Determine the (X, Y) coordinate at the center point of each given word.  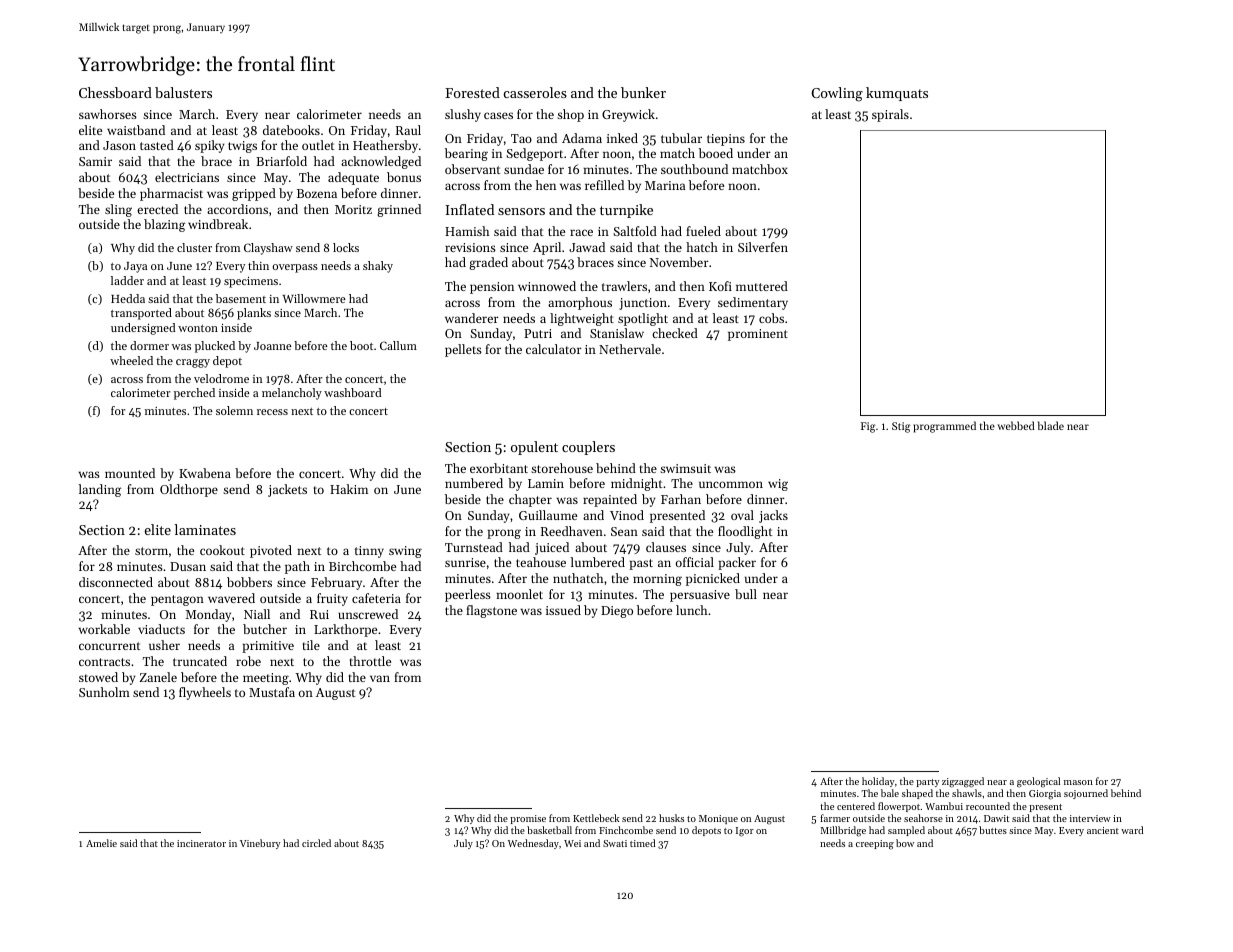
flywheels (205, 693)
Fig (868, 427)
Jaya (135, 267)
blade (1051, 425)
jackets (287, 490)
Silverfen (763, 247)
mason (1078, 782)
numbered (474, 483)
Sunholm (104, 692)
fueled (703, 231)
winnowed (547, 286)
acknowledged (381, 162)
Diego (617, 612)
